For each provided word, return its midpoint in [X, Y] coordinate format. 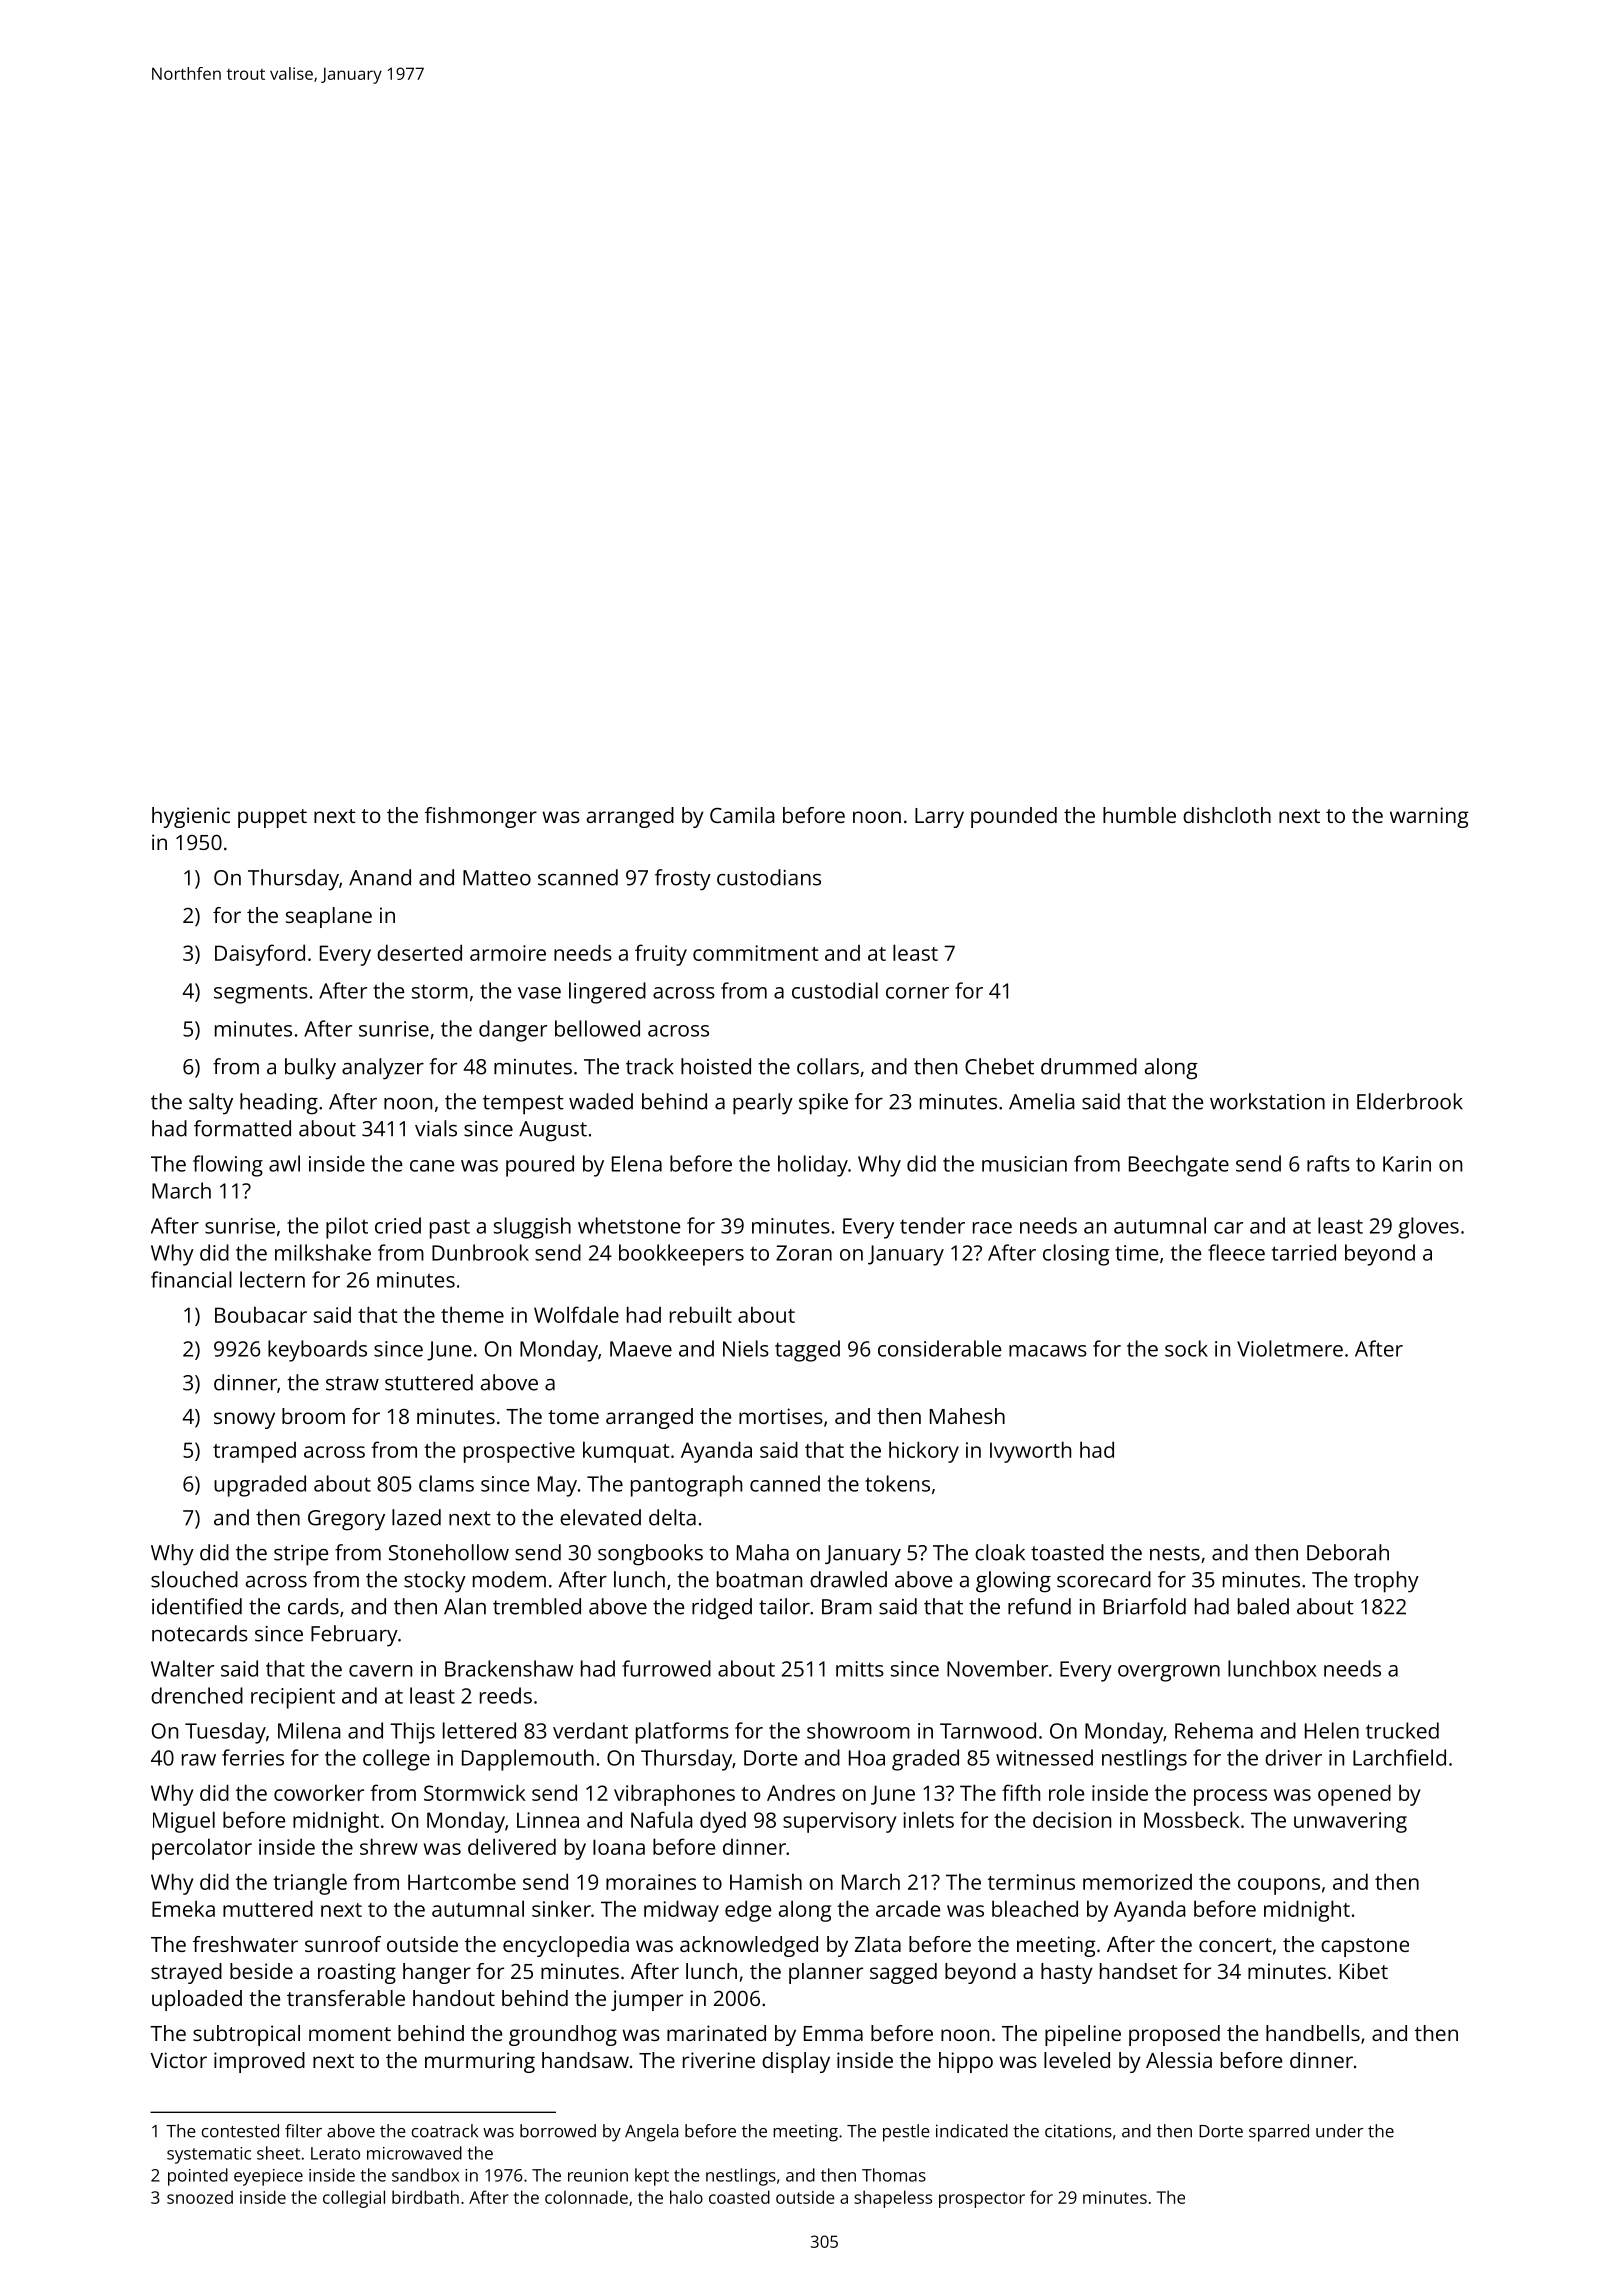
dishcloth [1227, 815]
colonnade [586, 2197]
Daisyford [260, 955]
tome [573, 1417]
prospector [982, 2200]
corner [917, 993]
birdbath [425, 2197]
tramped [254, 1452]
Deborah [1348, 1552]
